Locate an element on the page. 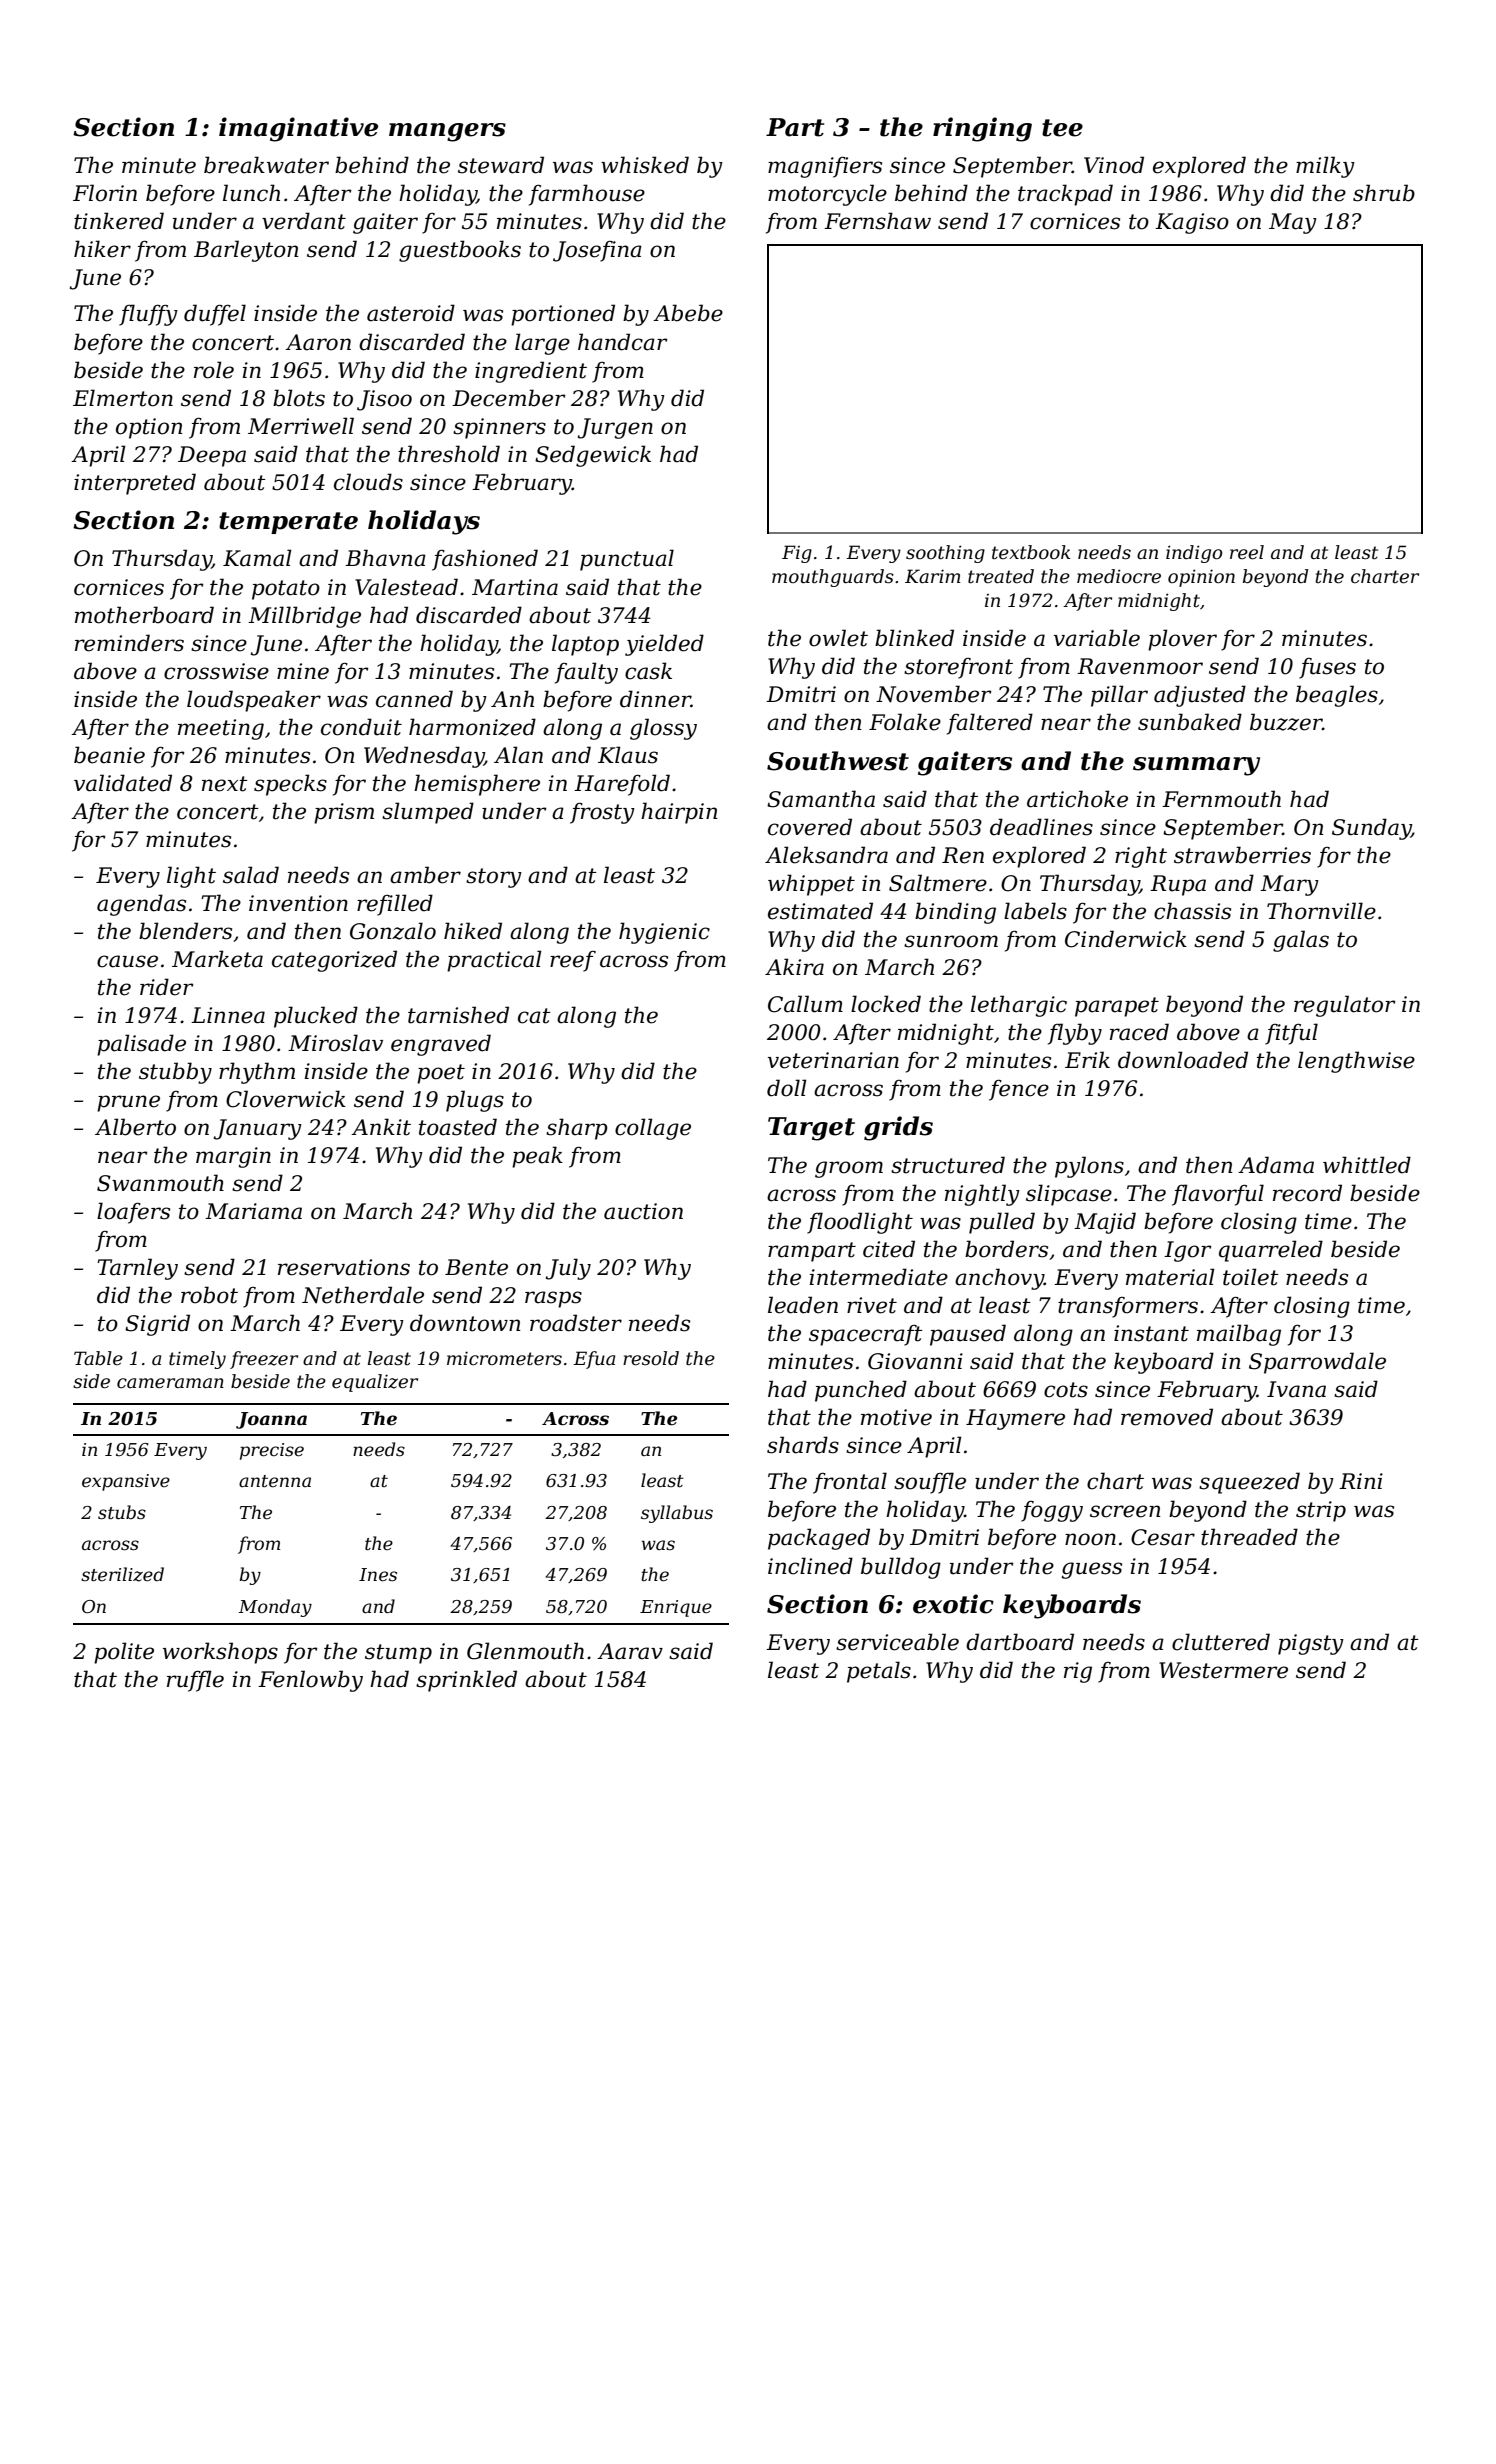  cameraman is located at coordinates (170, 1383).
